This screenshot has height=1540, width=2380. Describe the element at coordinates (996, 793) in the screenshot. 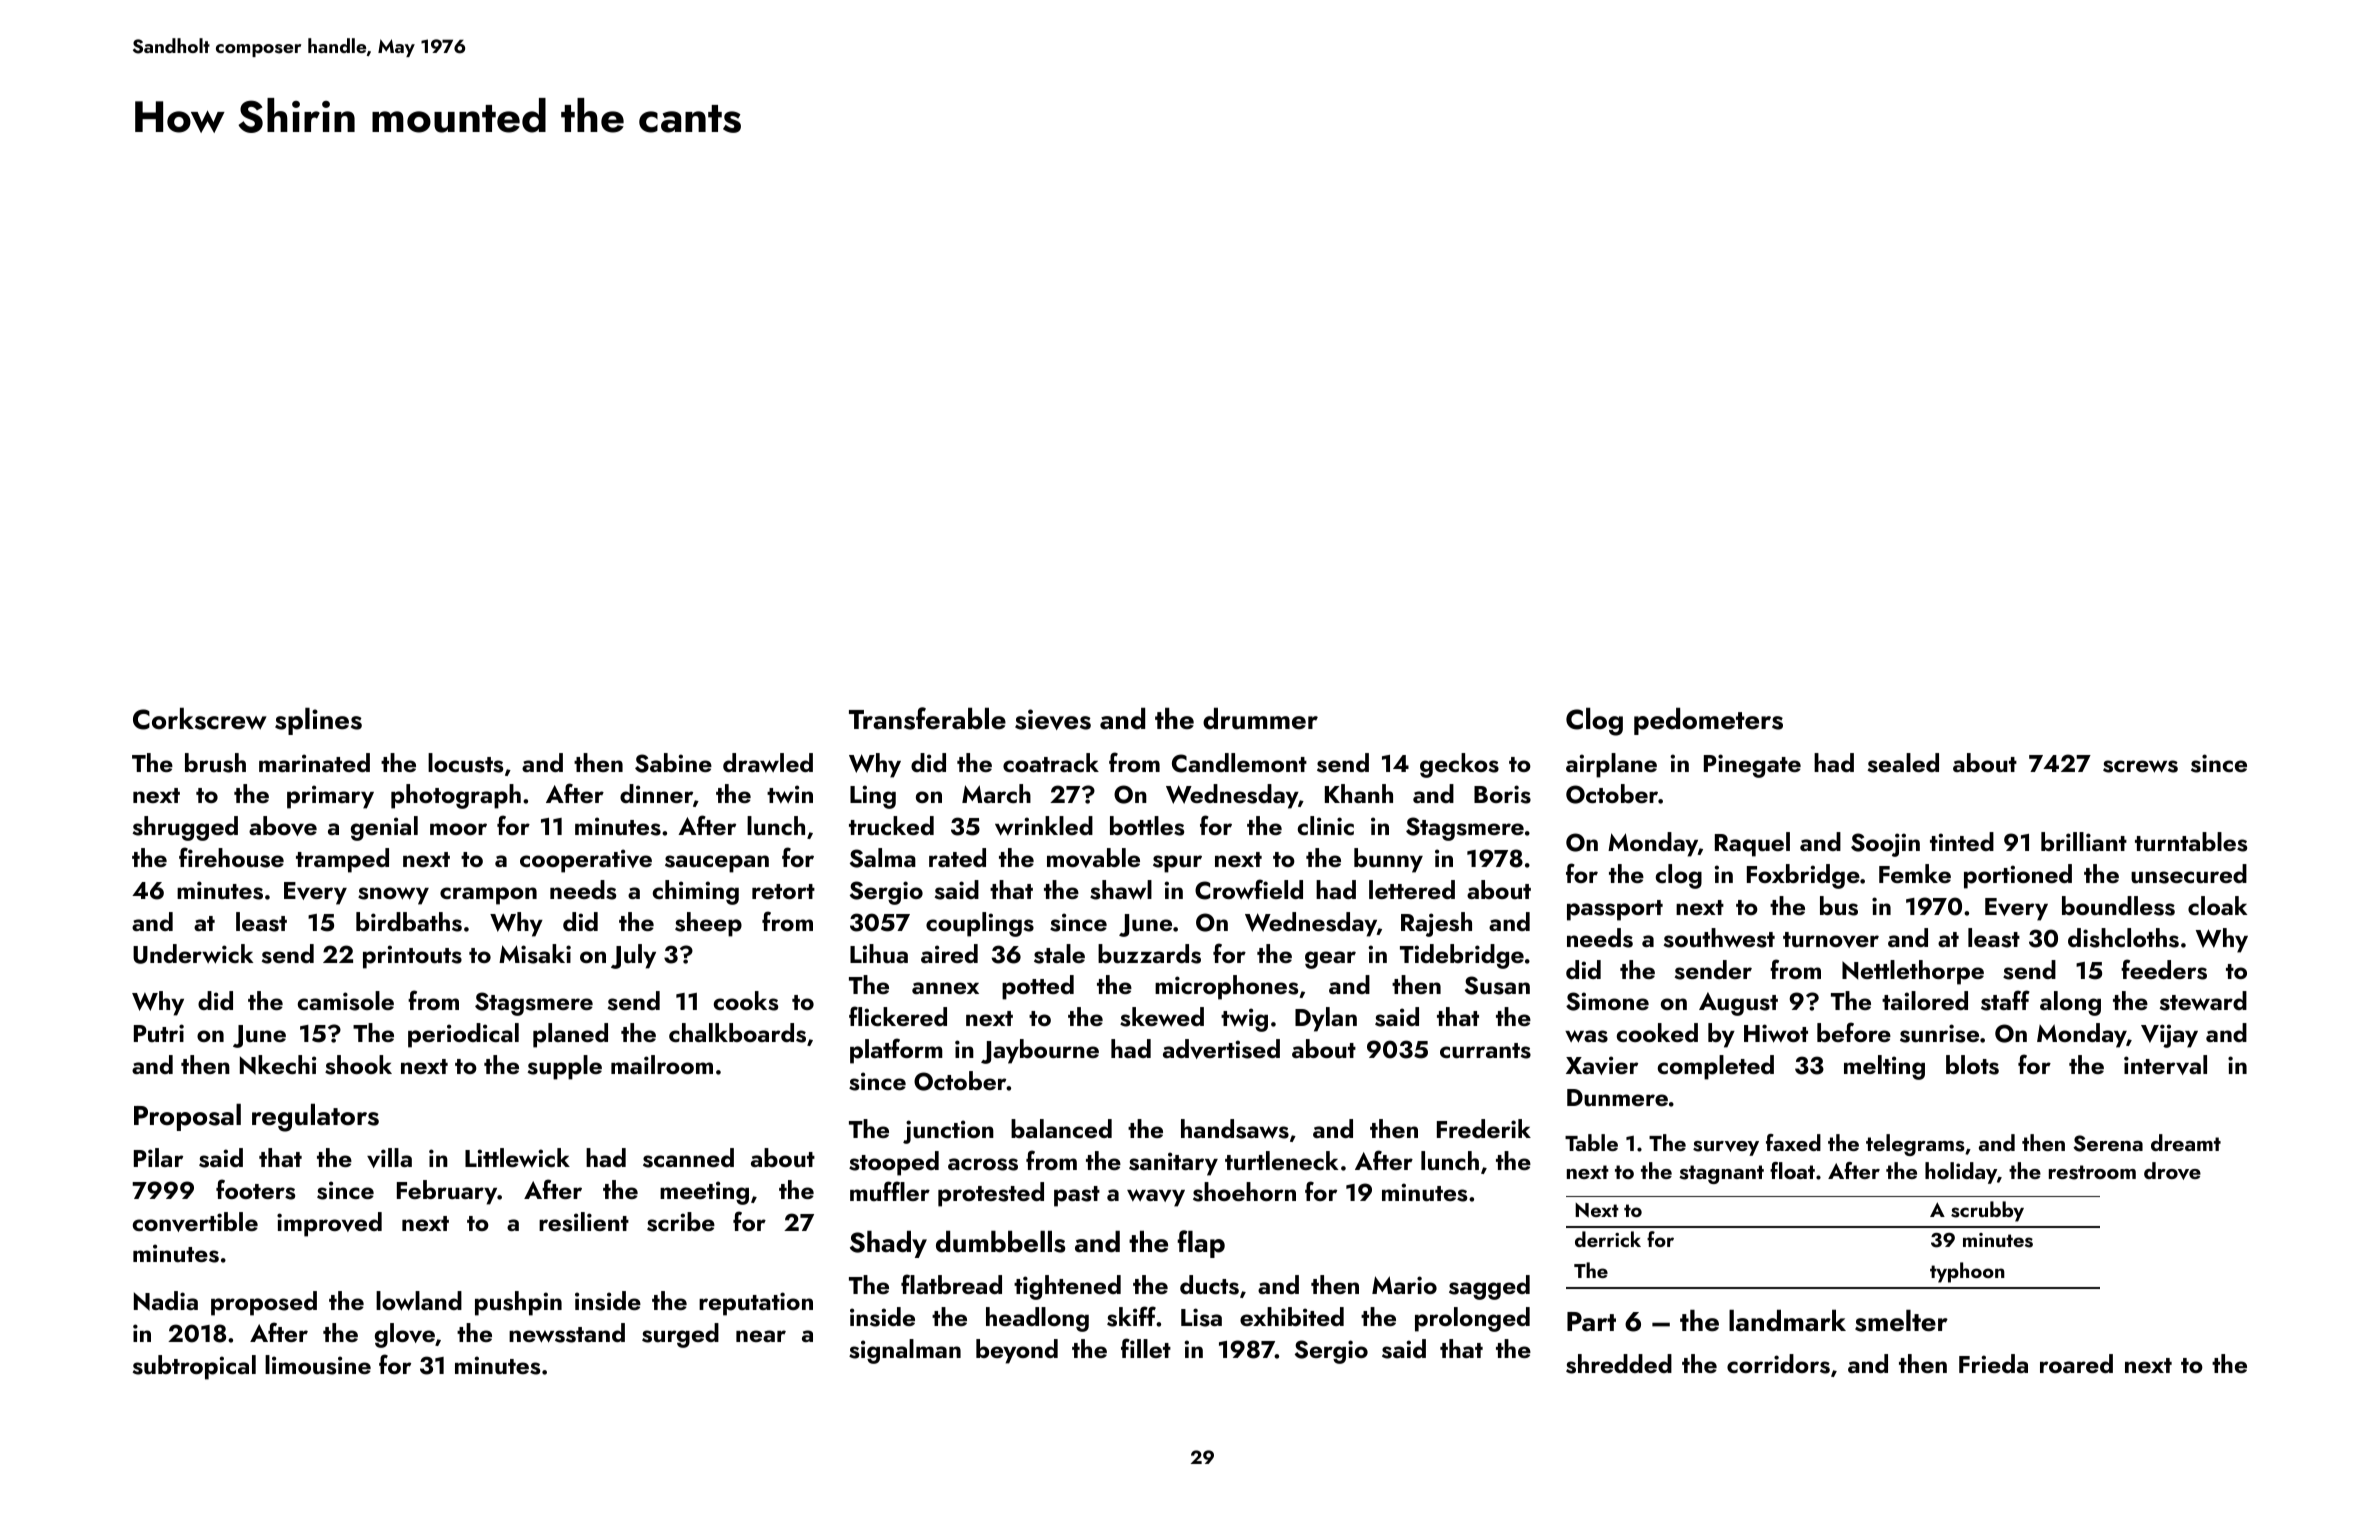

I see `March` at that location.
